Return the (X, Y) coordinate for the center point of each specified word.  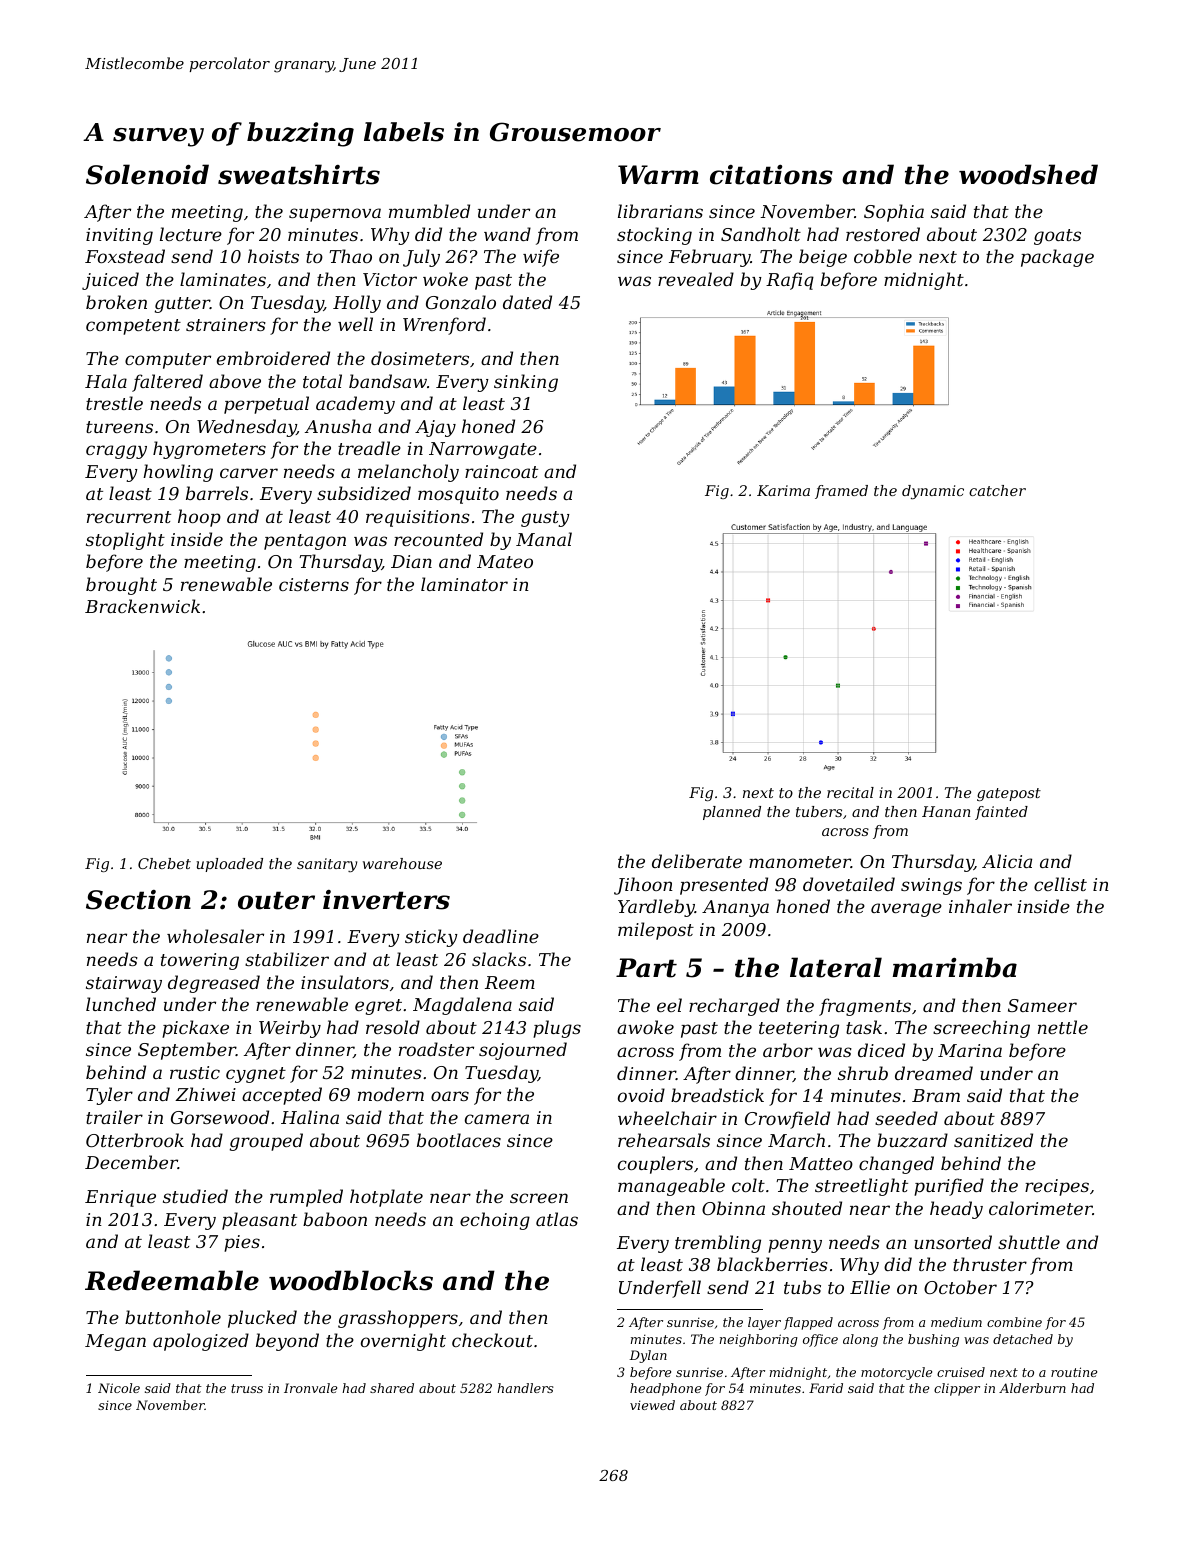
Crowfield (787, 1120)
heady (956, 1210)
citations (771, 175)
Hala (106, 381)
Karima (783, 490)
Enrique (120, 1198)
